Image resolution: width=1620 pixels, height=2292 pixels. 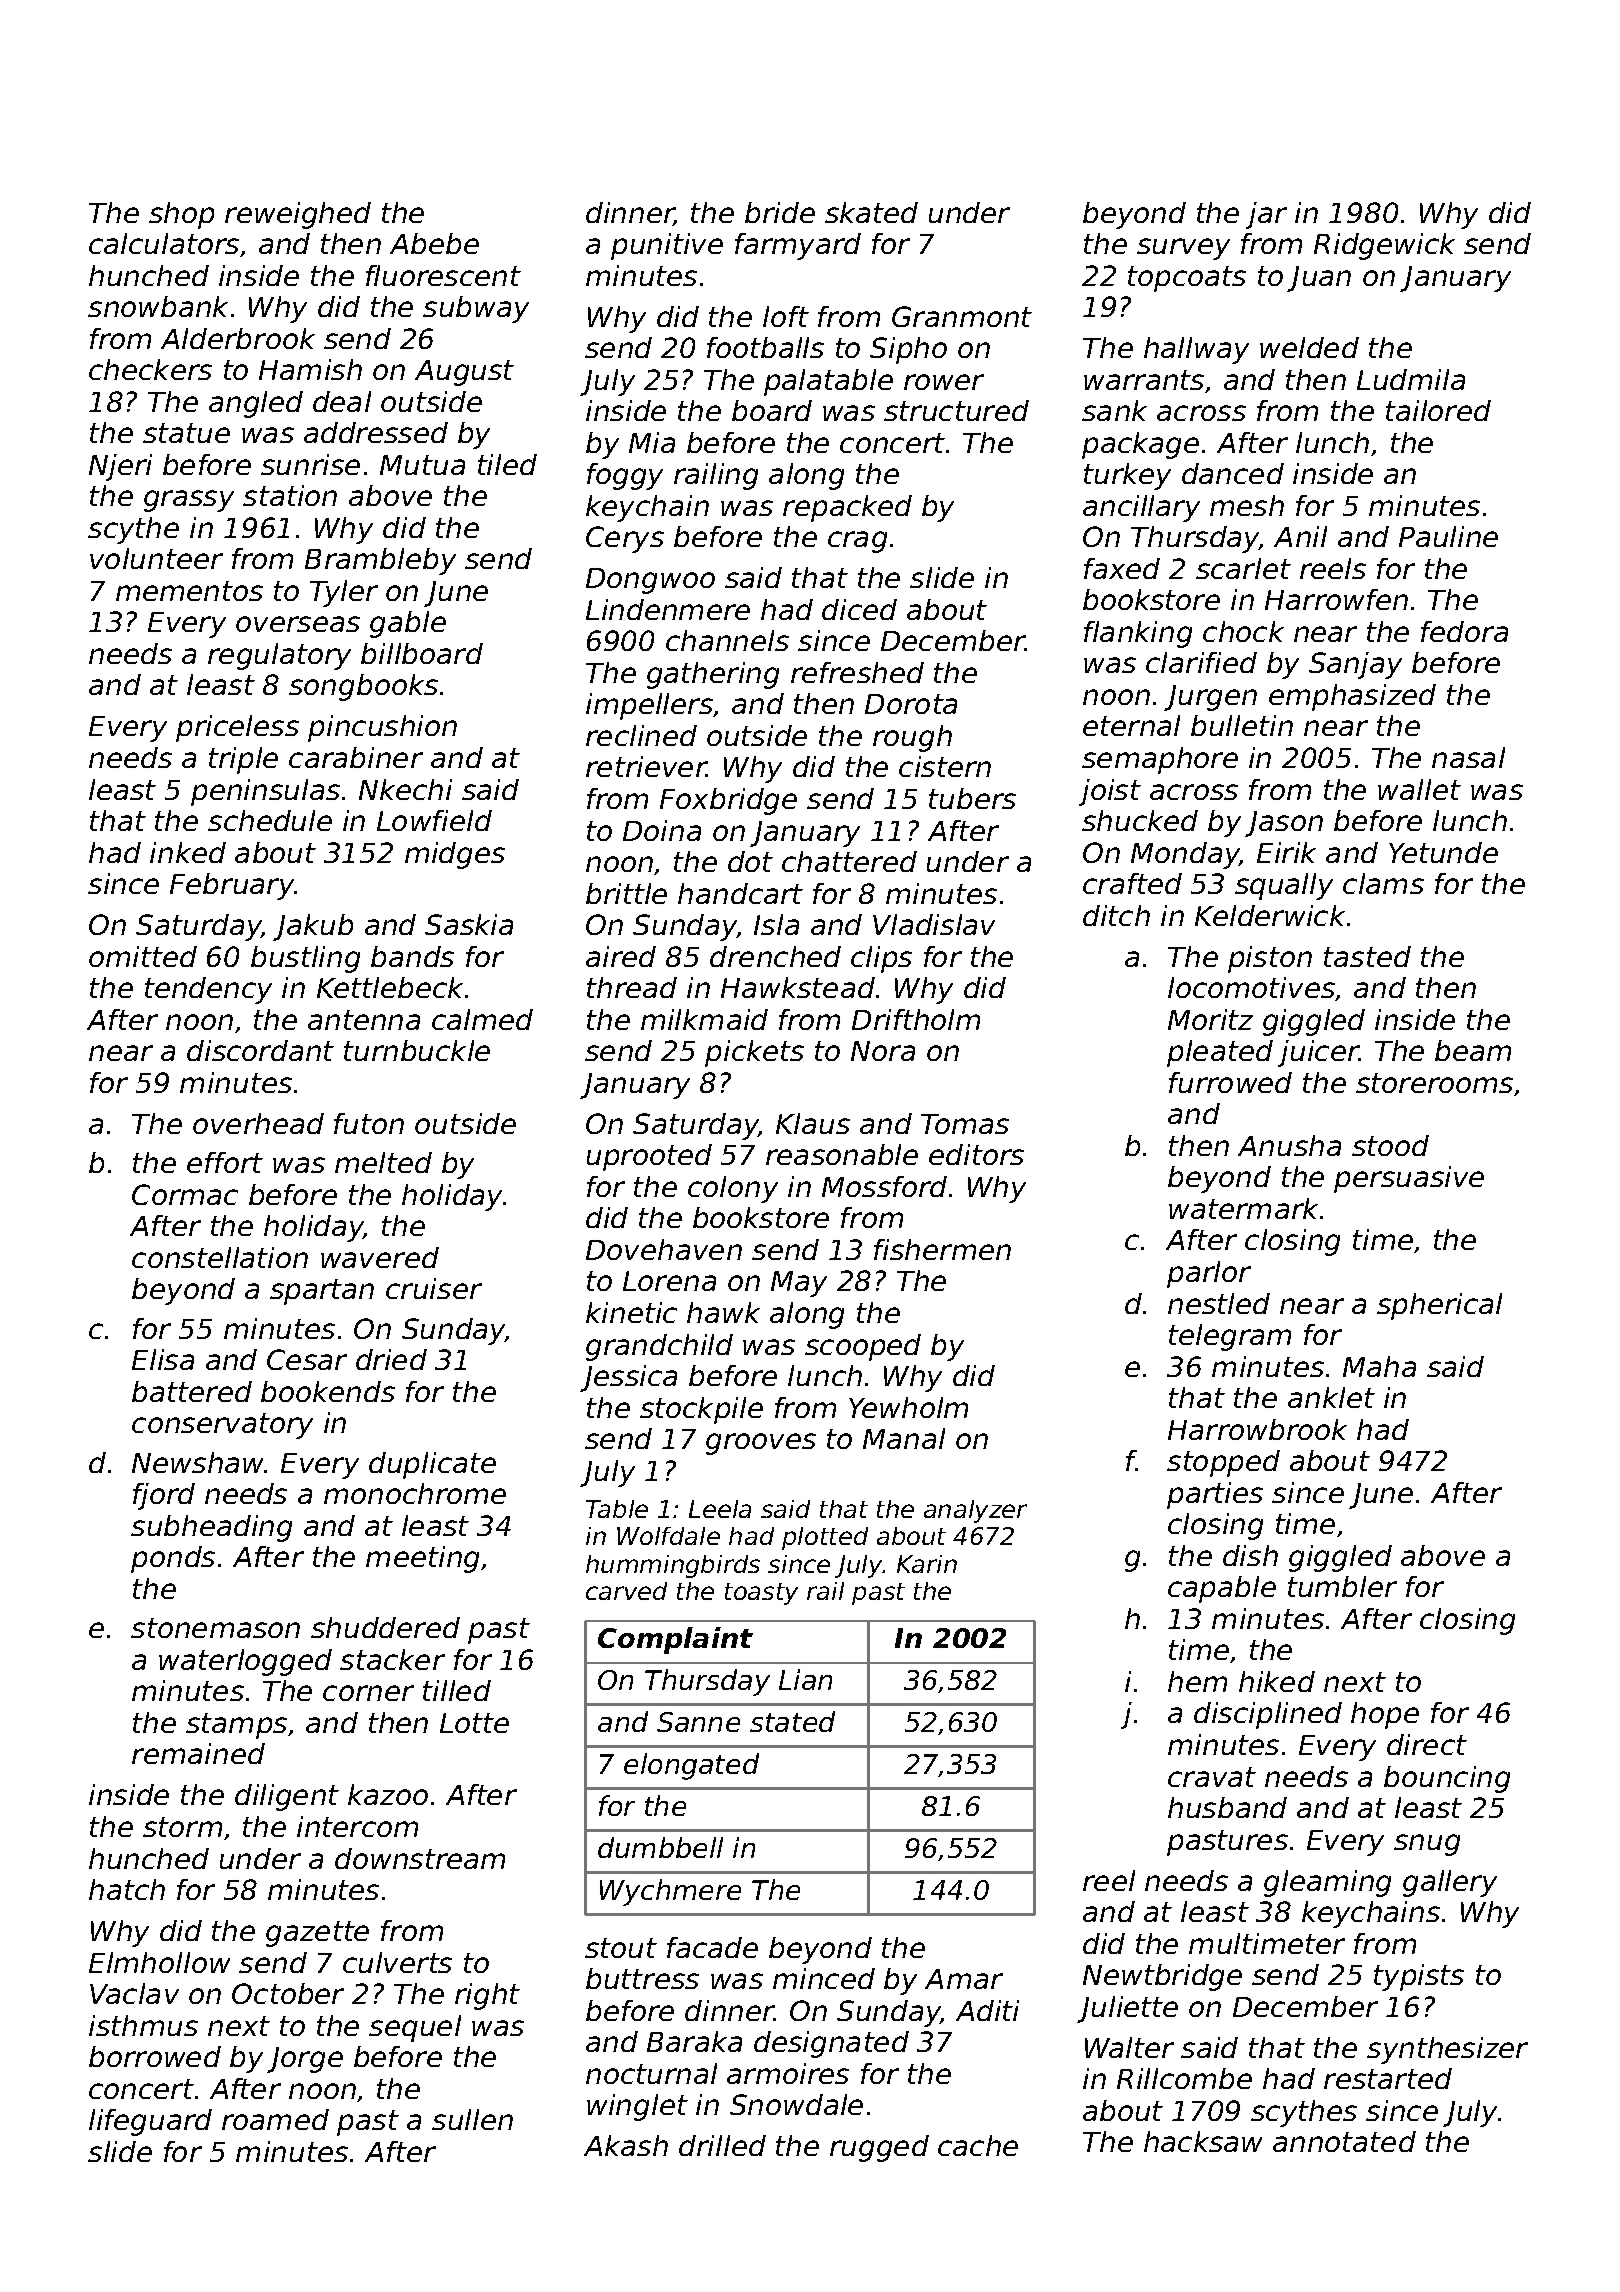 I want to click on reweighed, so click(x=298, y=215).
